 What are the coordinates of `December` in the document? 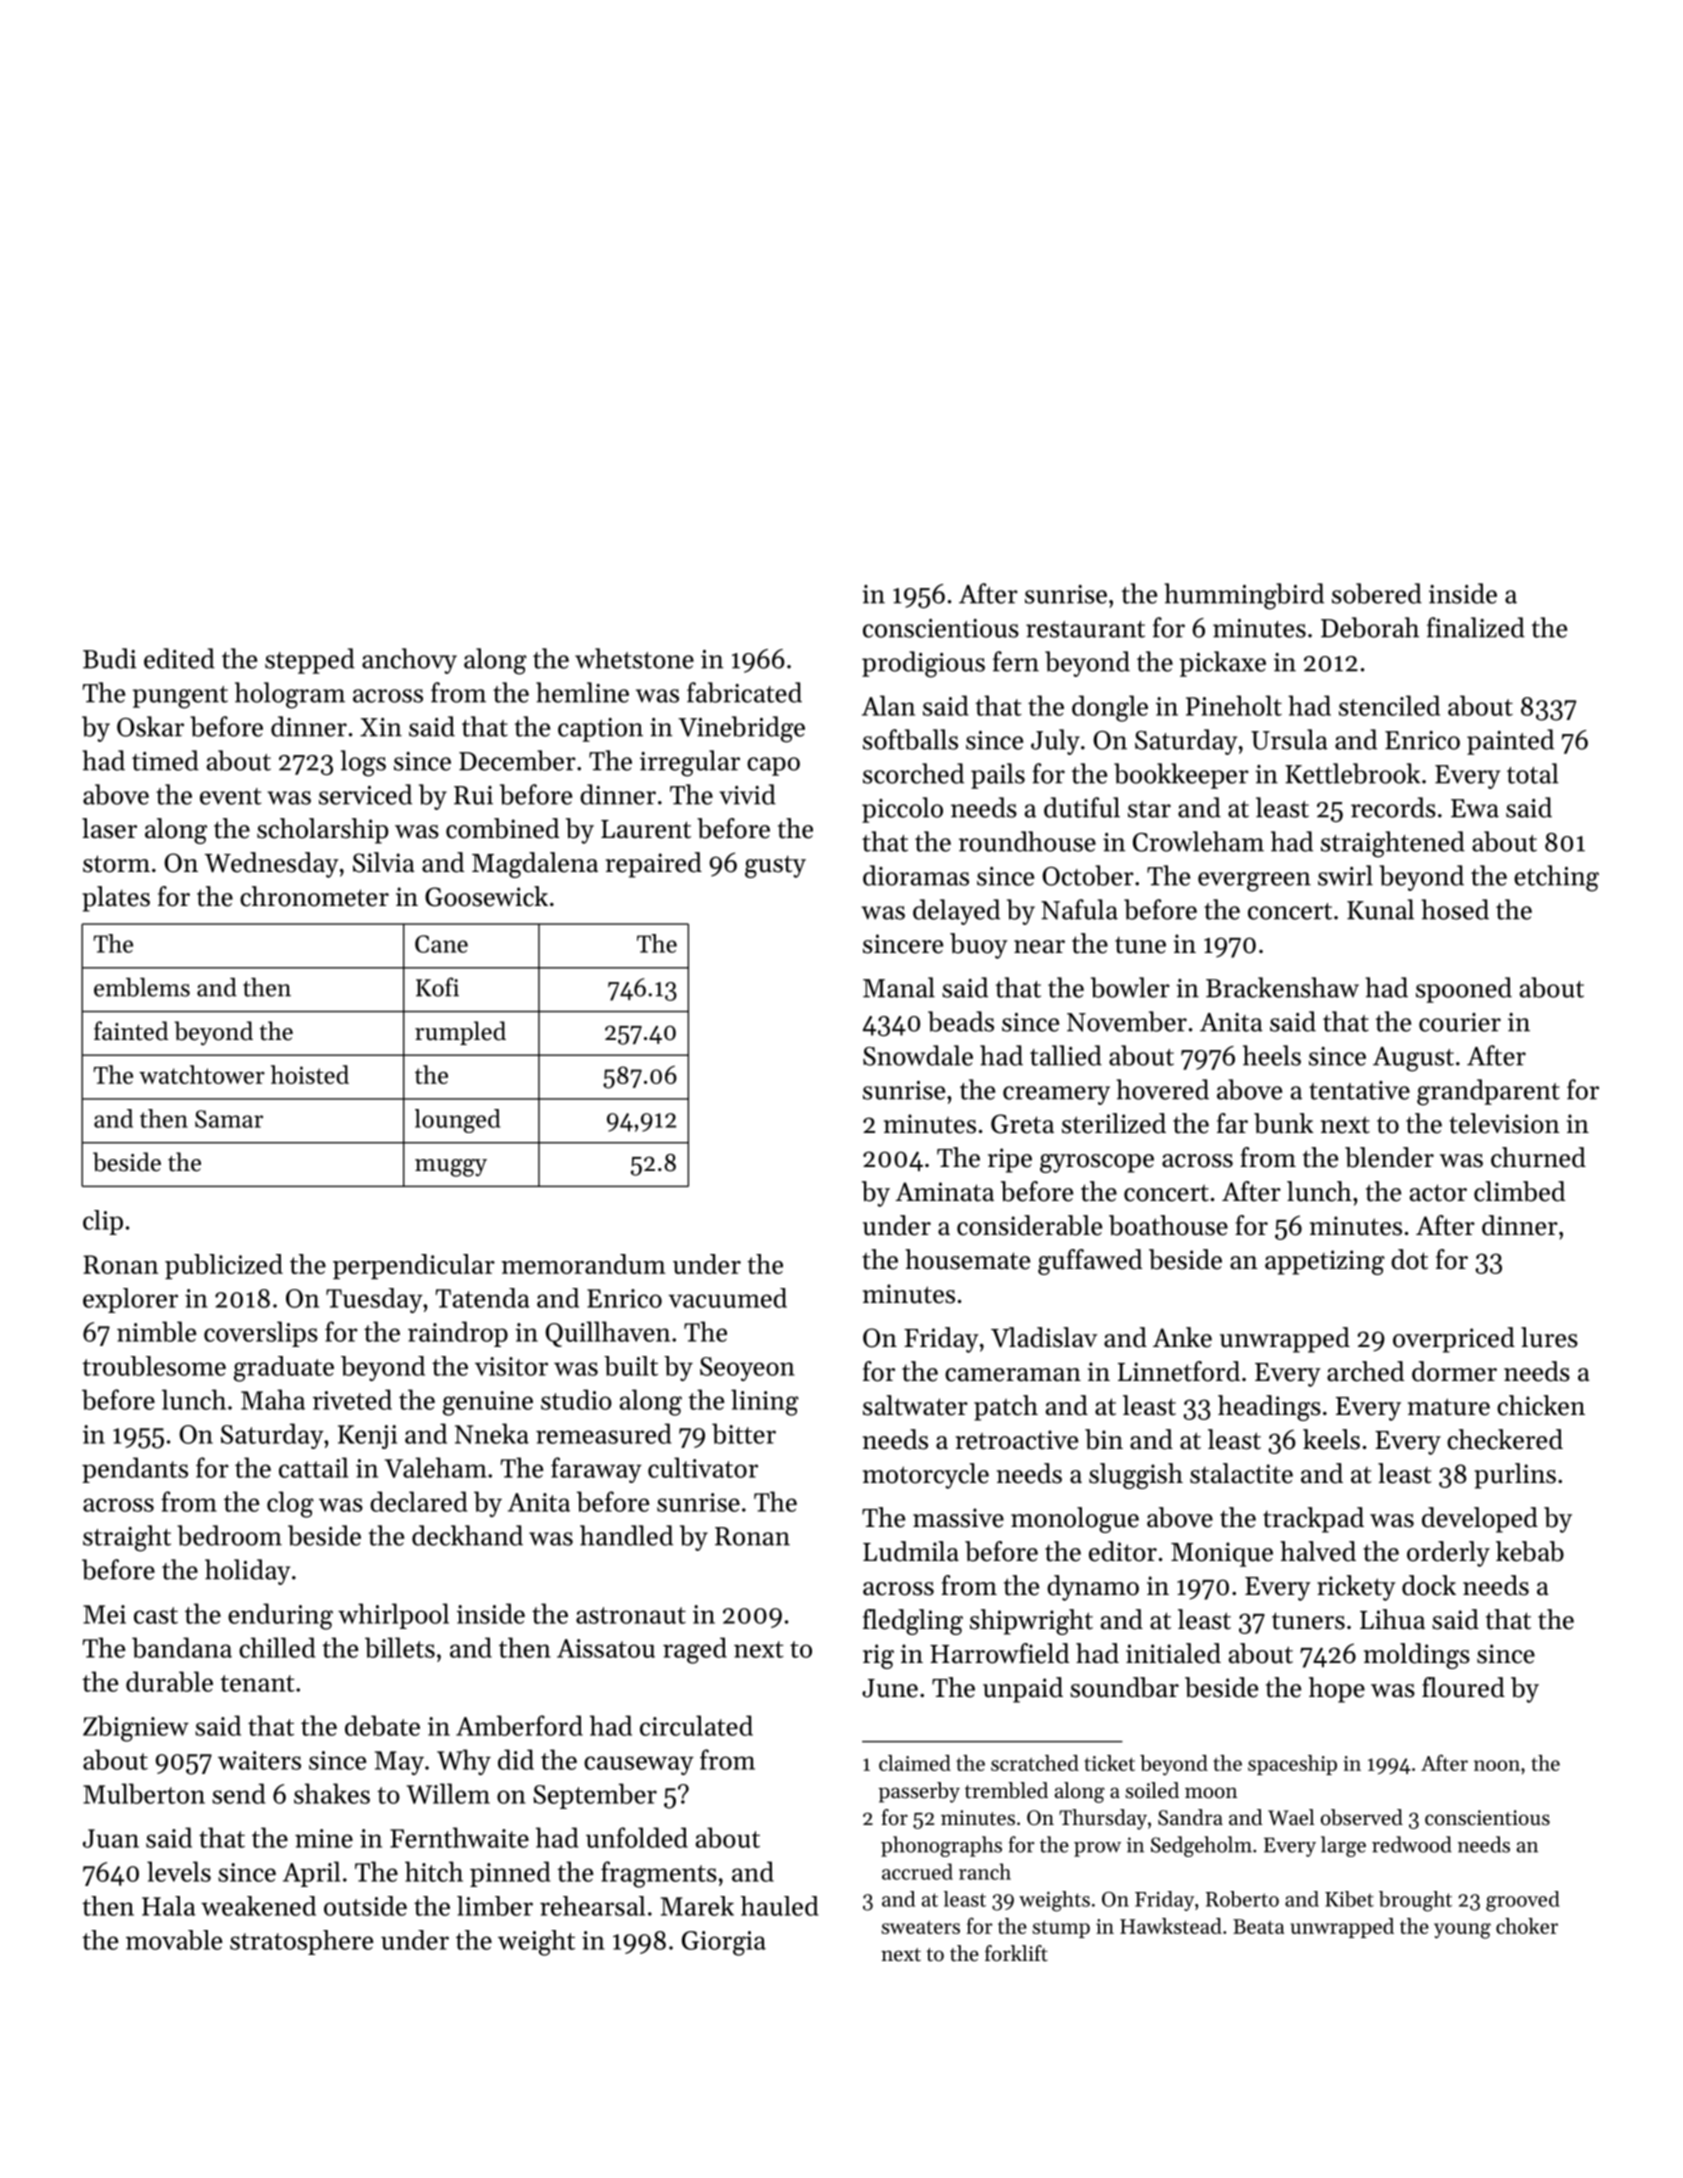 It's located at (517, 760).
